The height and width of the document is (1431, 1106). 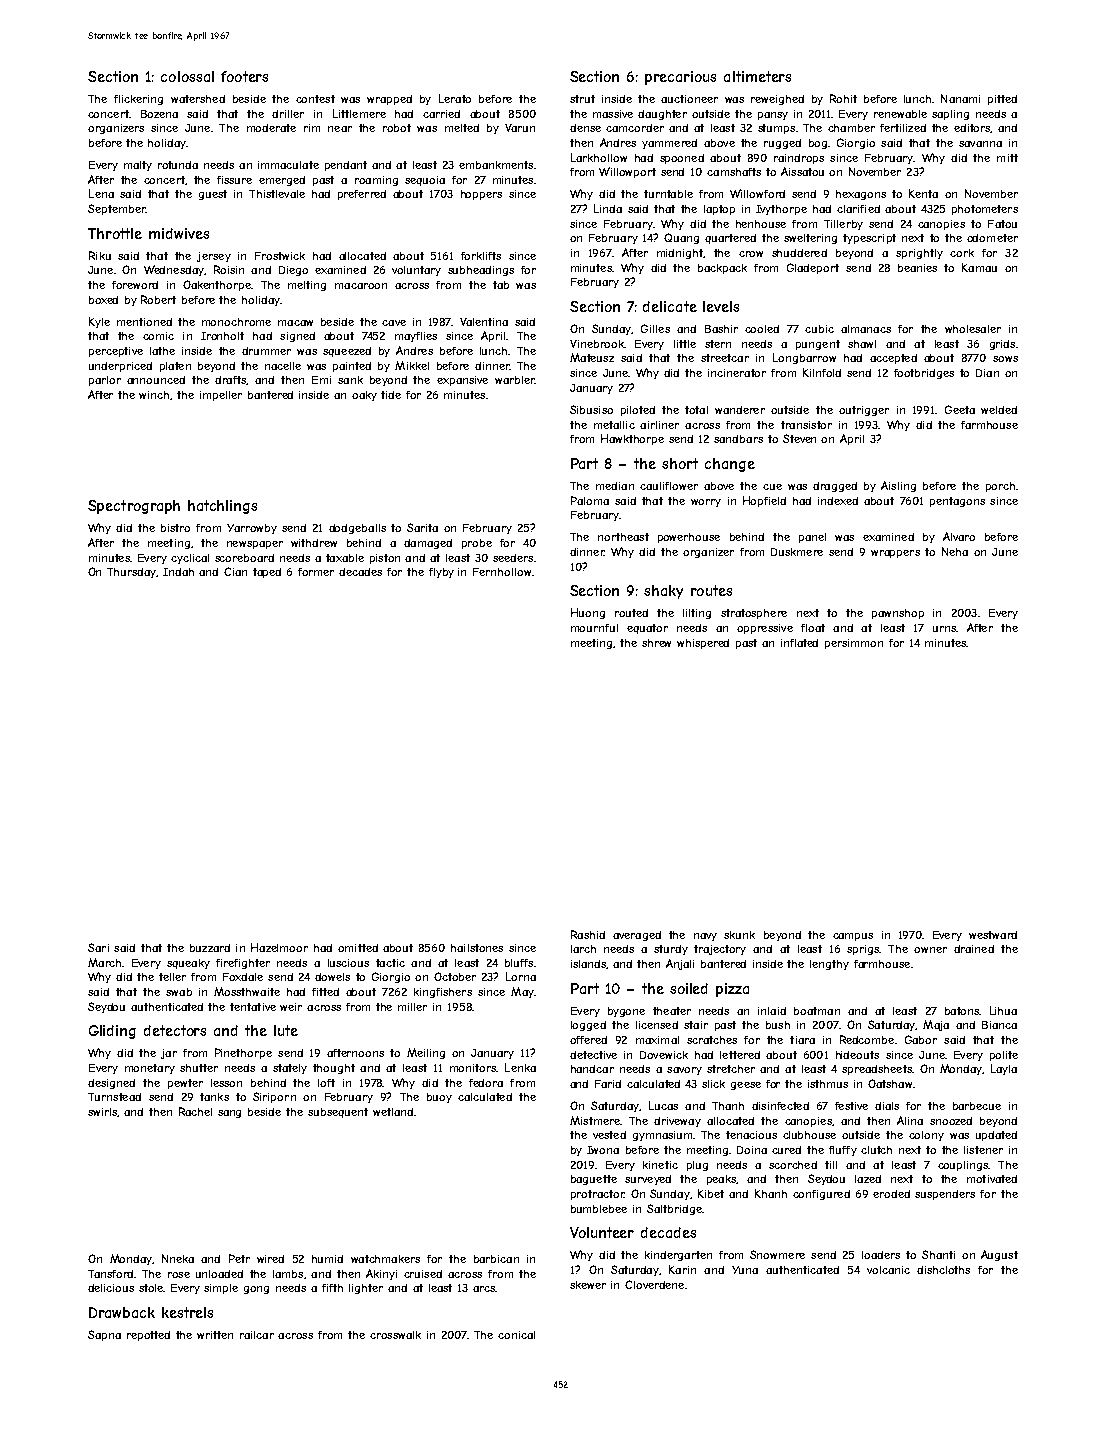 What do you see at coordinates (680, 78) in the document?
I see `precarious` at bounding box center [680, 78].
